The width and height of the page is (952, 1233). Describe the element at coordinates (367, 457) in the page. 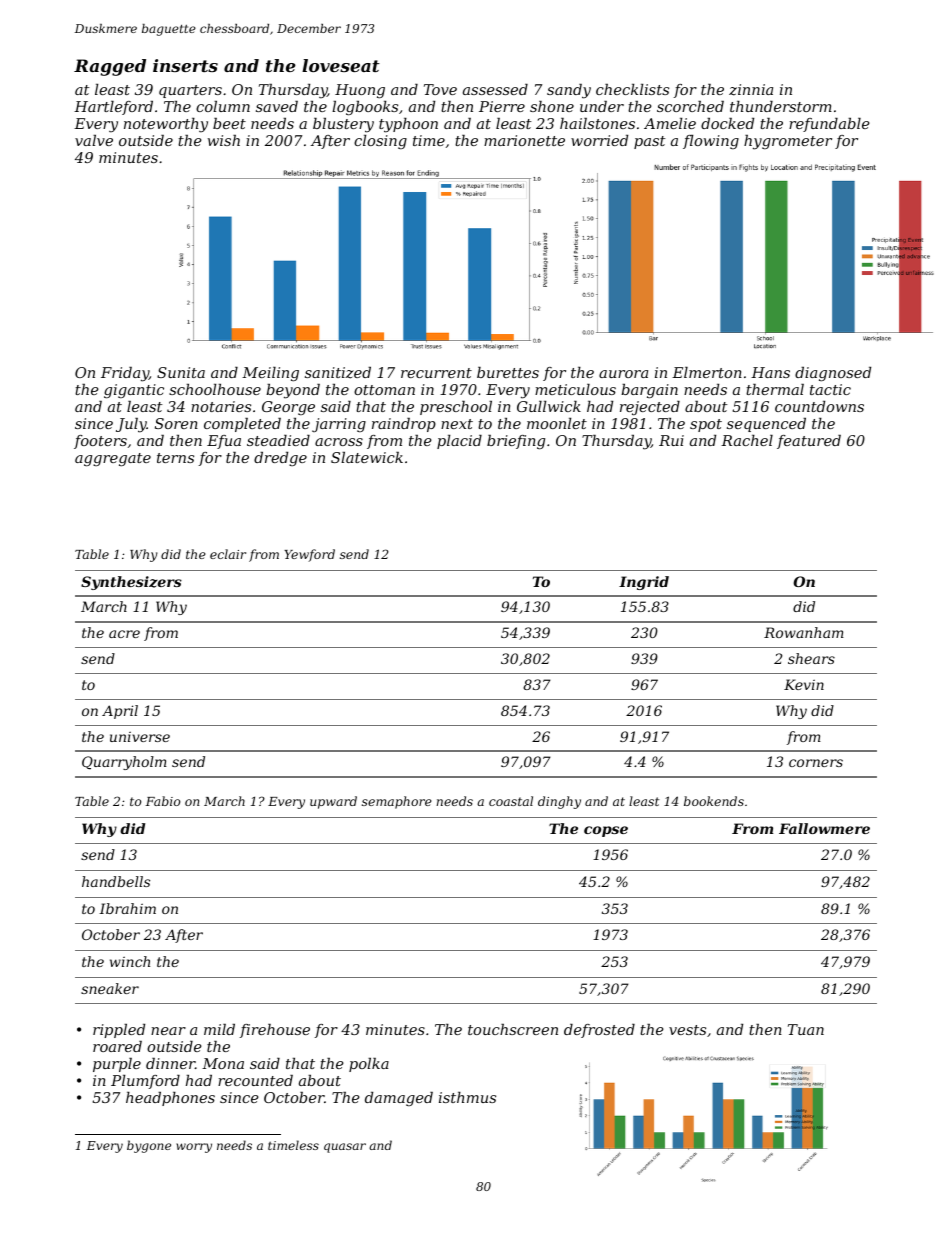

I see `Slatewick` at that location.
